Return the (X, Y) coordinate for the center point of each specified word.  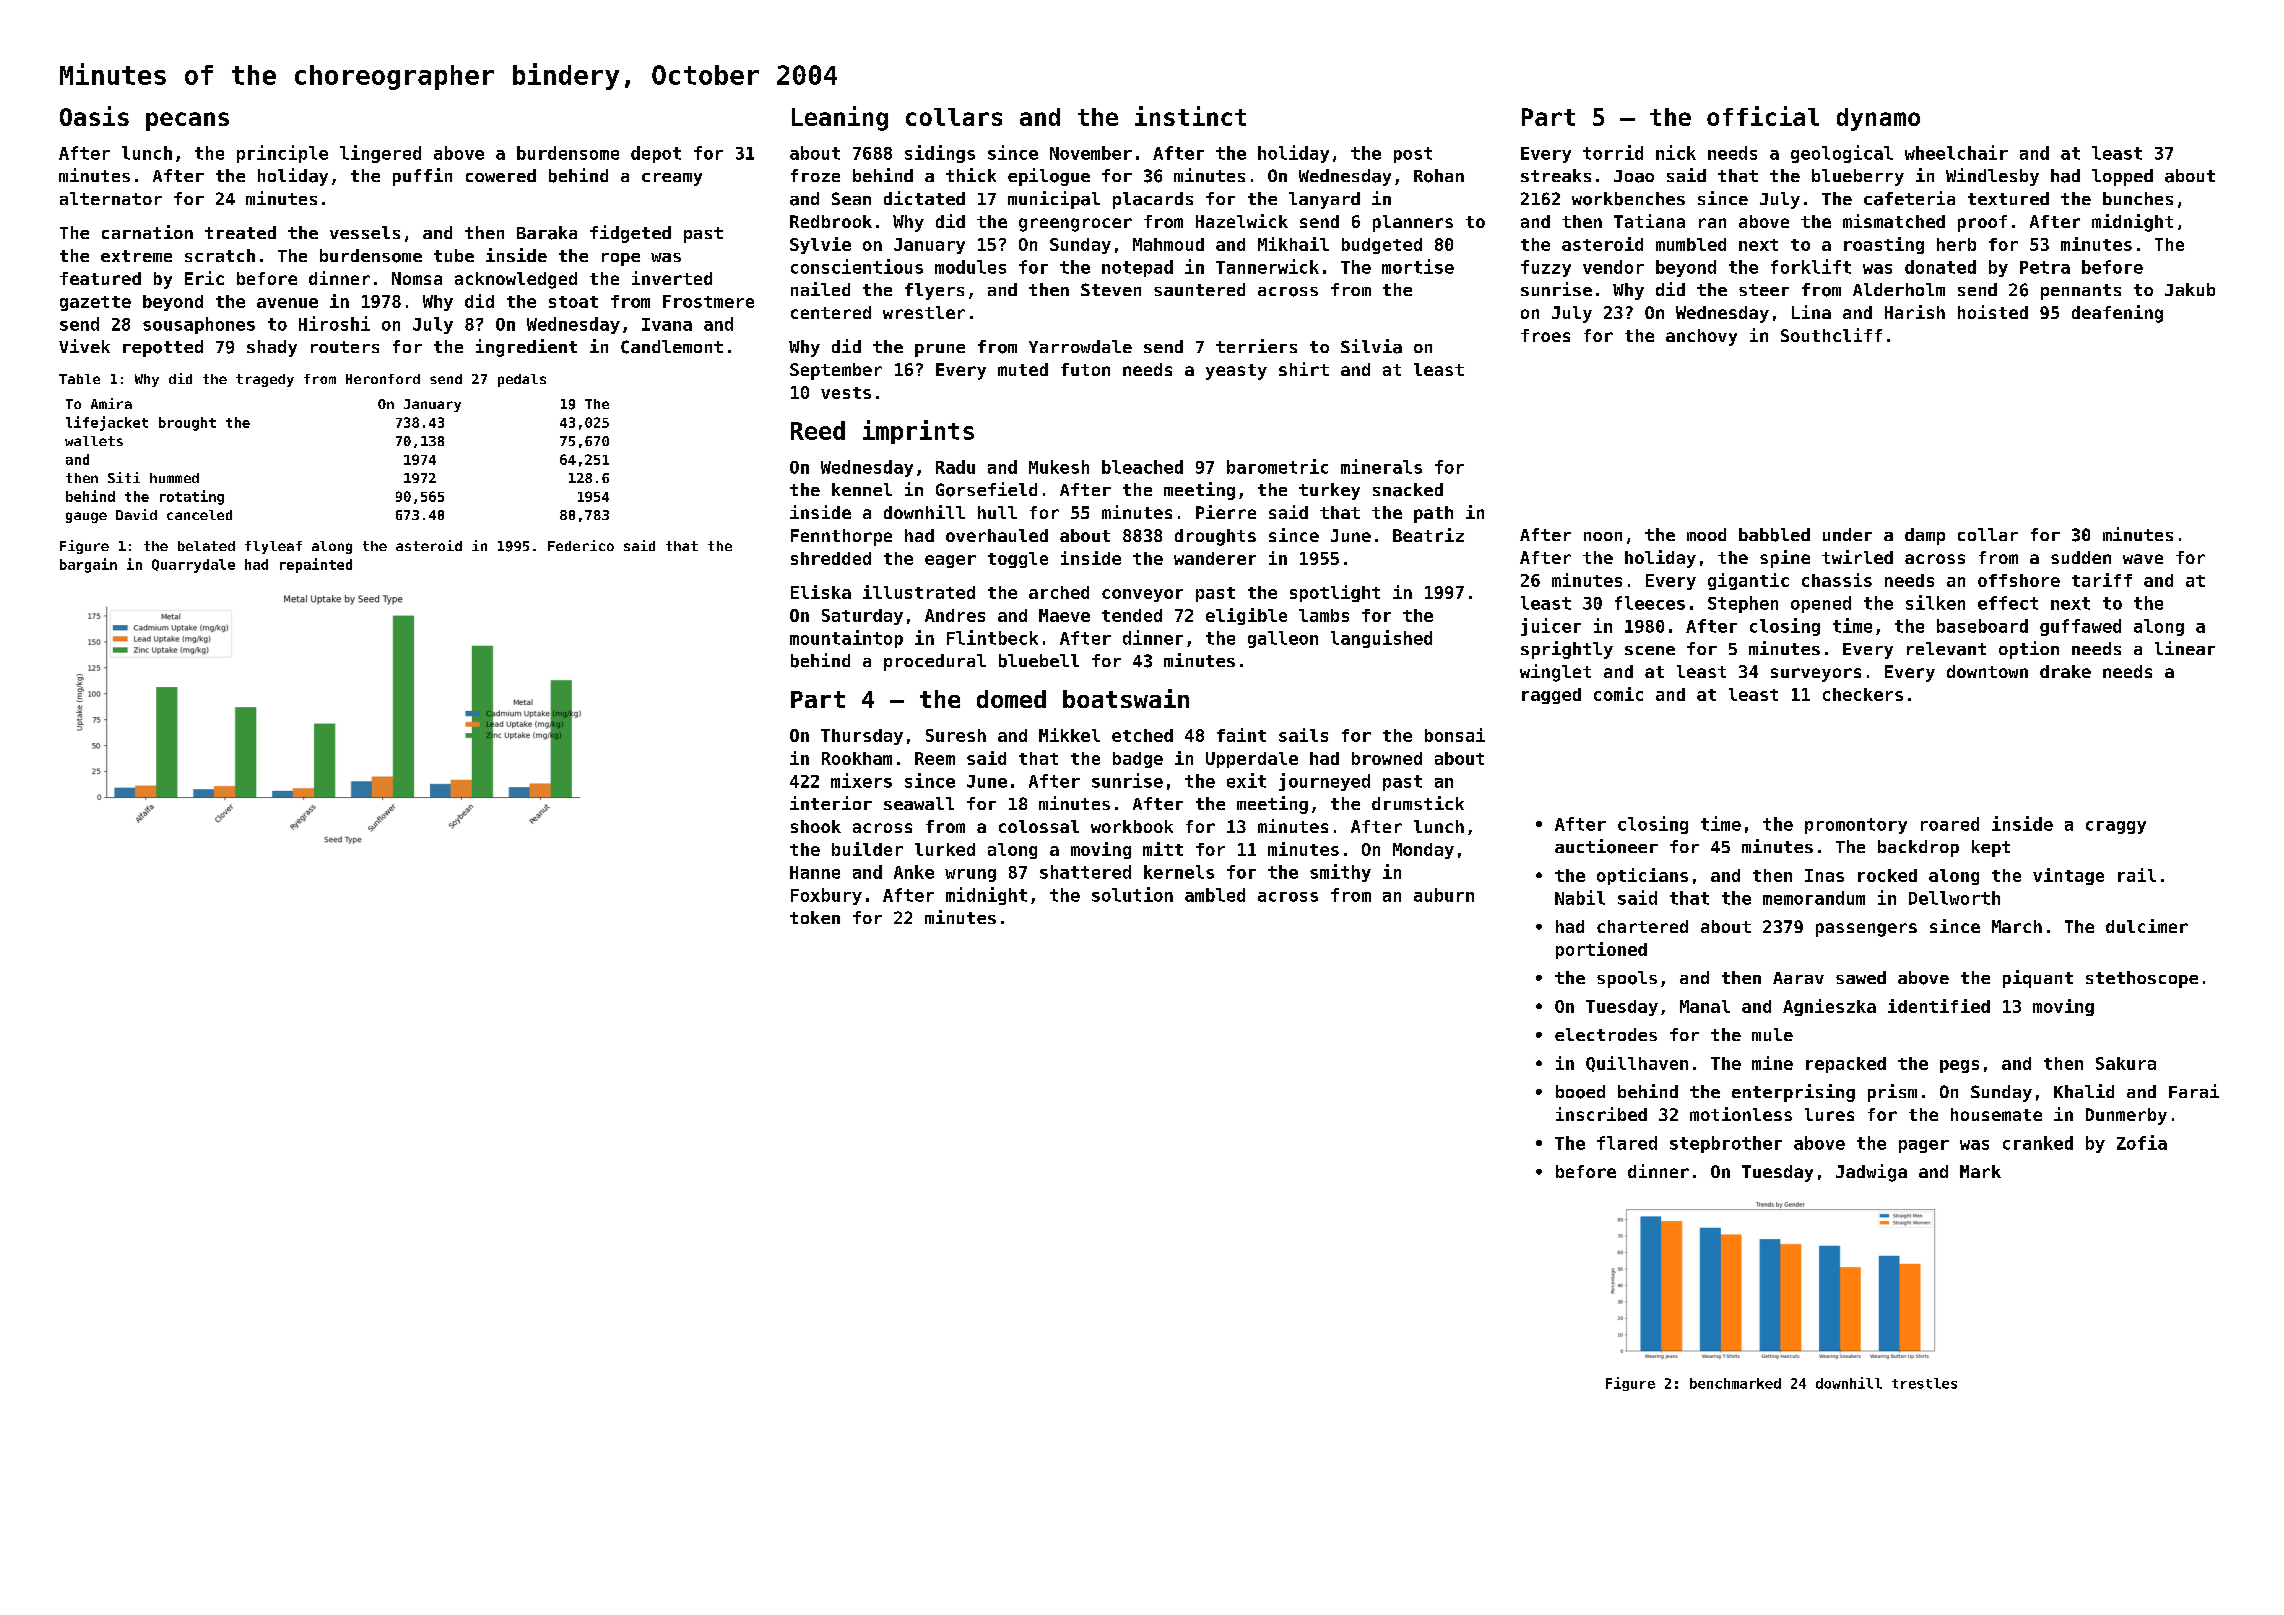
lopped (2122, 177)
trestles (1924, 1383)
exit (1246, 780)
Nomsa (417, 278)
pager (1924, 1146)
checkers (1863, 694)
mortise (1418, 266)
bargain (88, 565)
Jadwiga (1871, 1173)
